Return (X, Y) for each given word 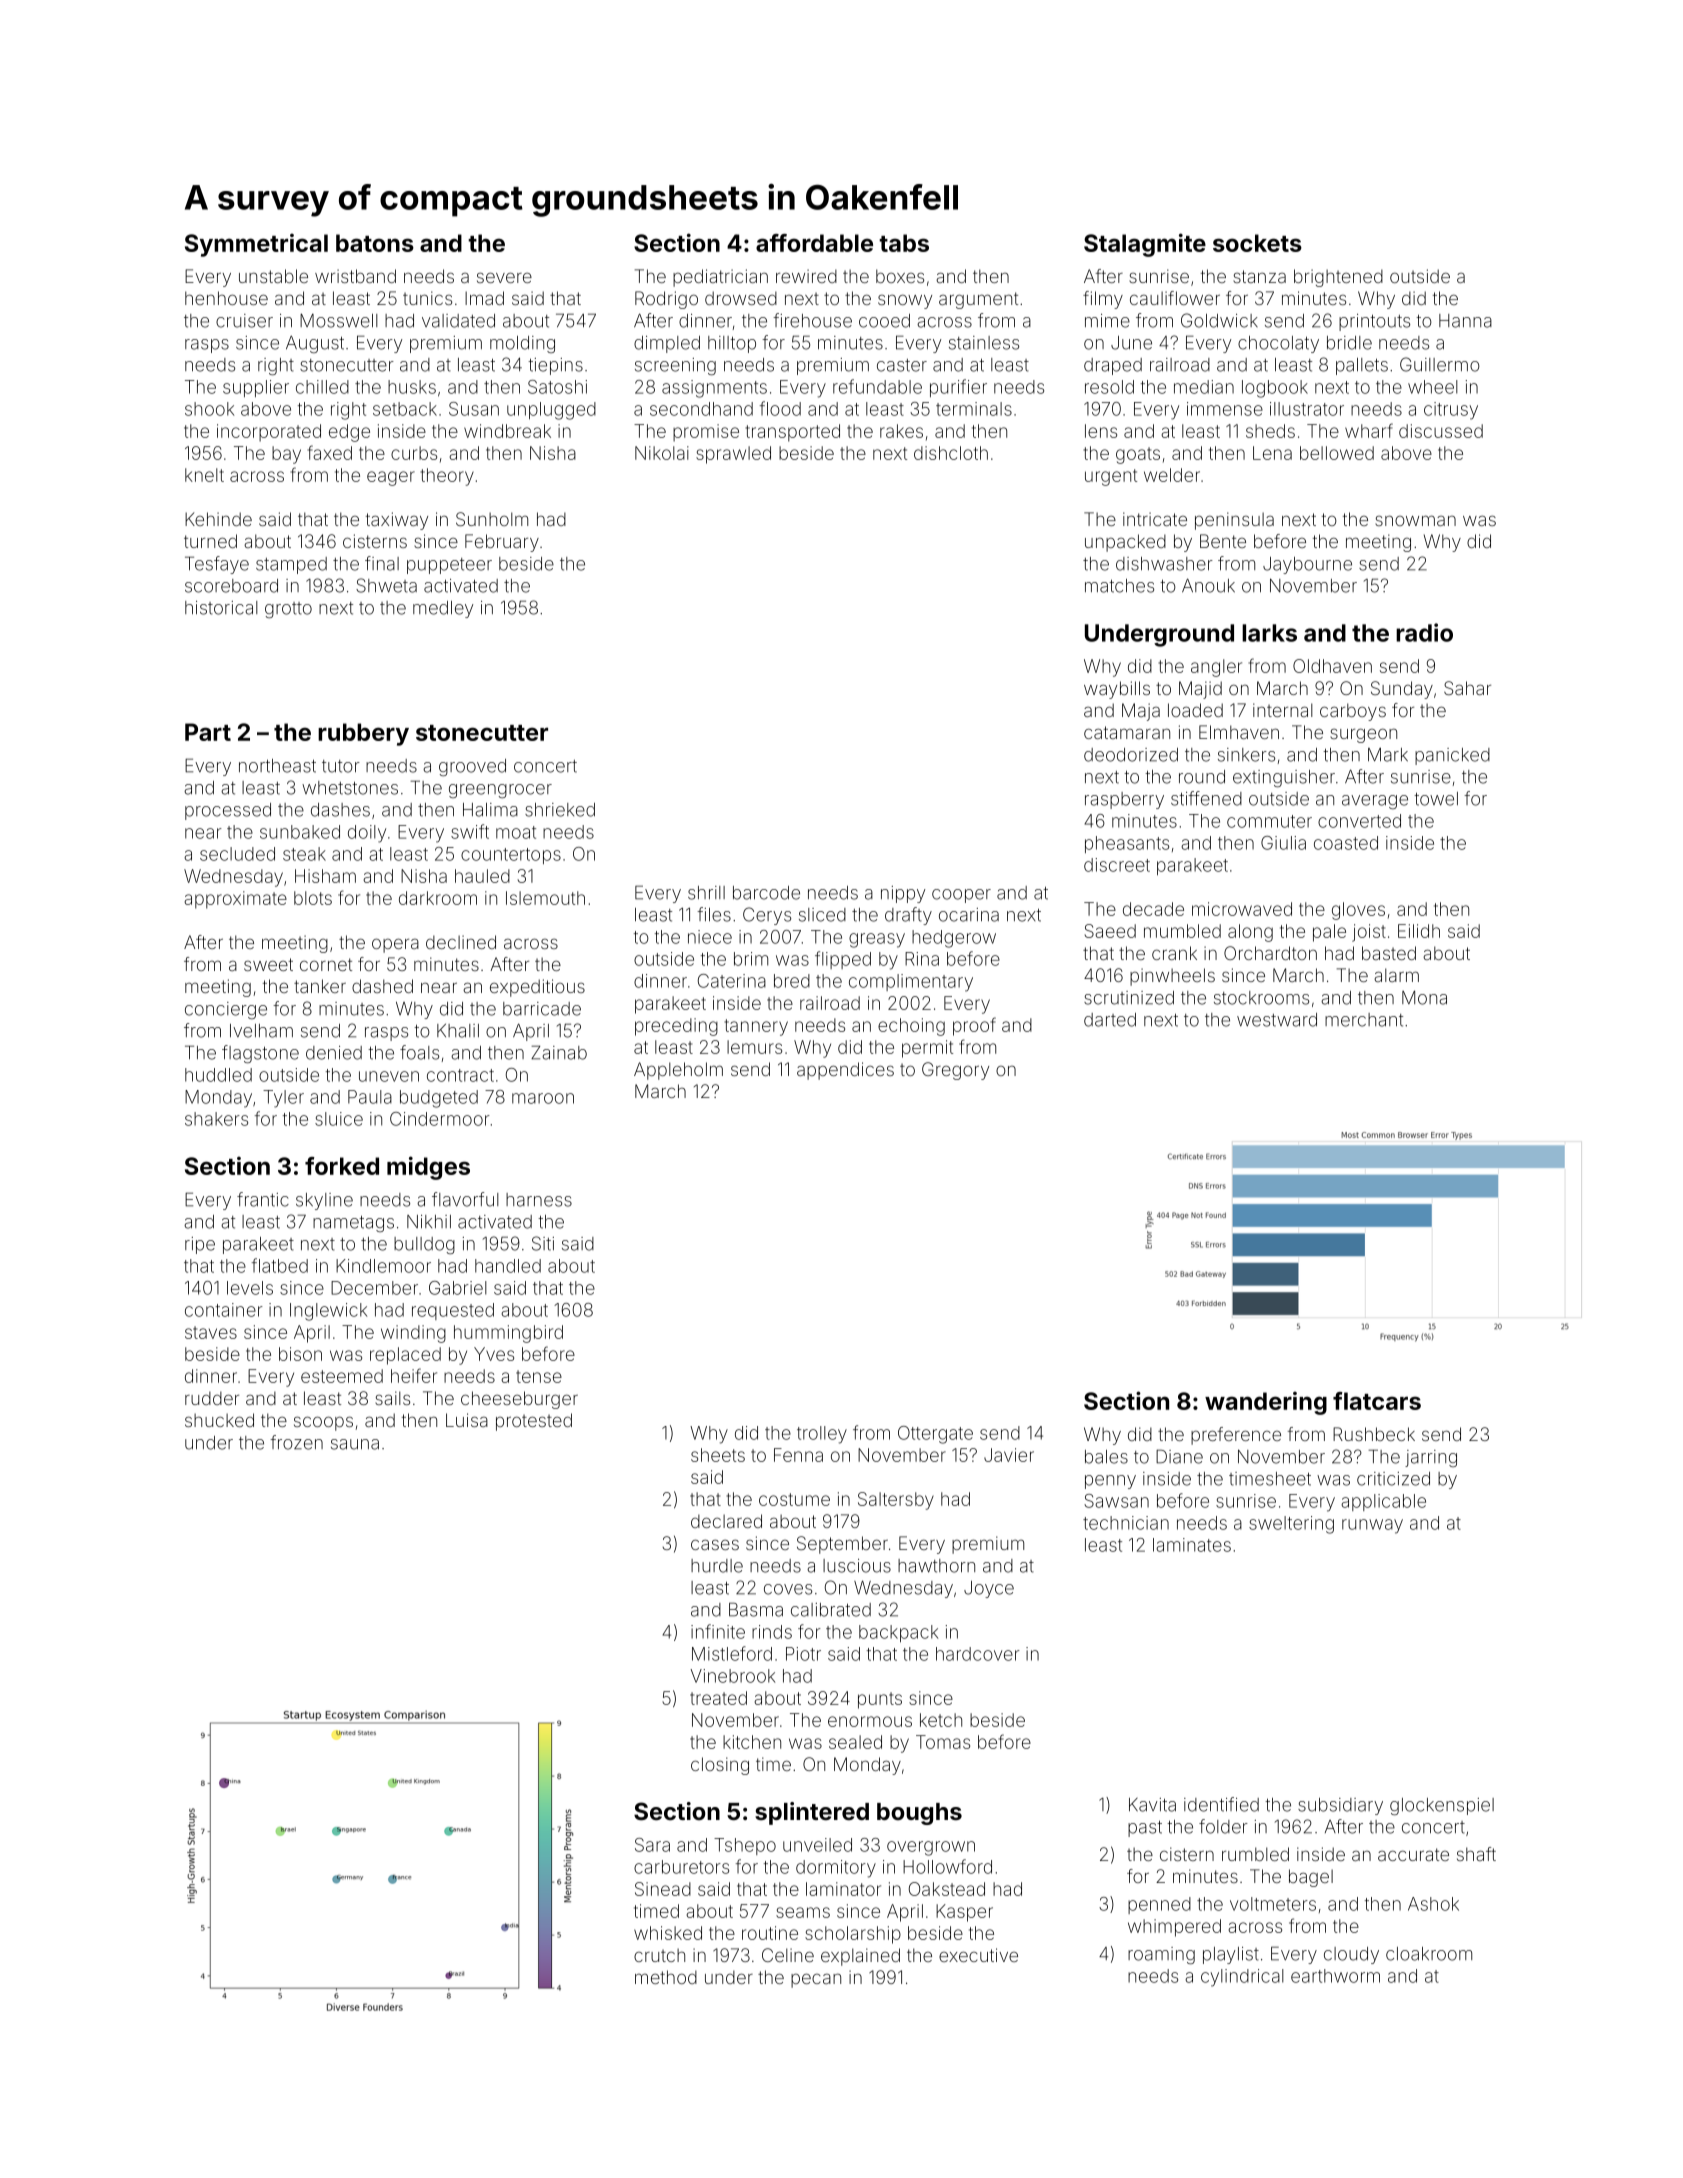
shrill (706, 893)
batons (375, 243)
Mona (1424, 997)
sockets (1257, 243)
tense (539, 1376)
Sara (652, 1845)
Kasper (964, 1913)
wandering (1266, 1403)
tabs (904, 243)
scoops (323, 1423)
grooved (472, 767)
